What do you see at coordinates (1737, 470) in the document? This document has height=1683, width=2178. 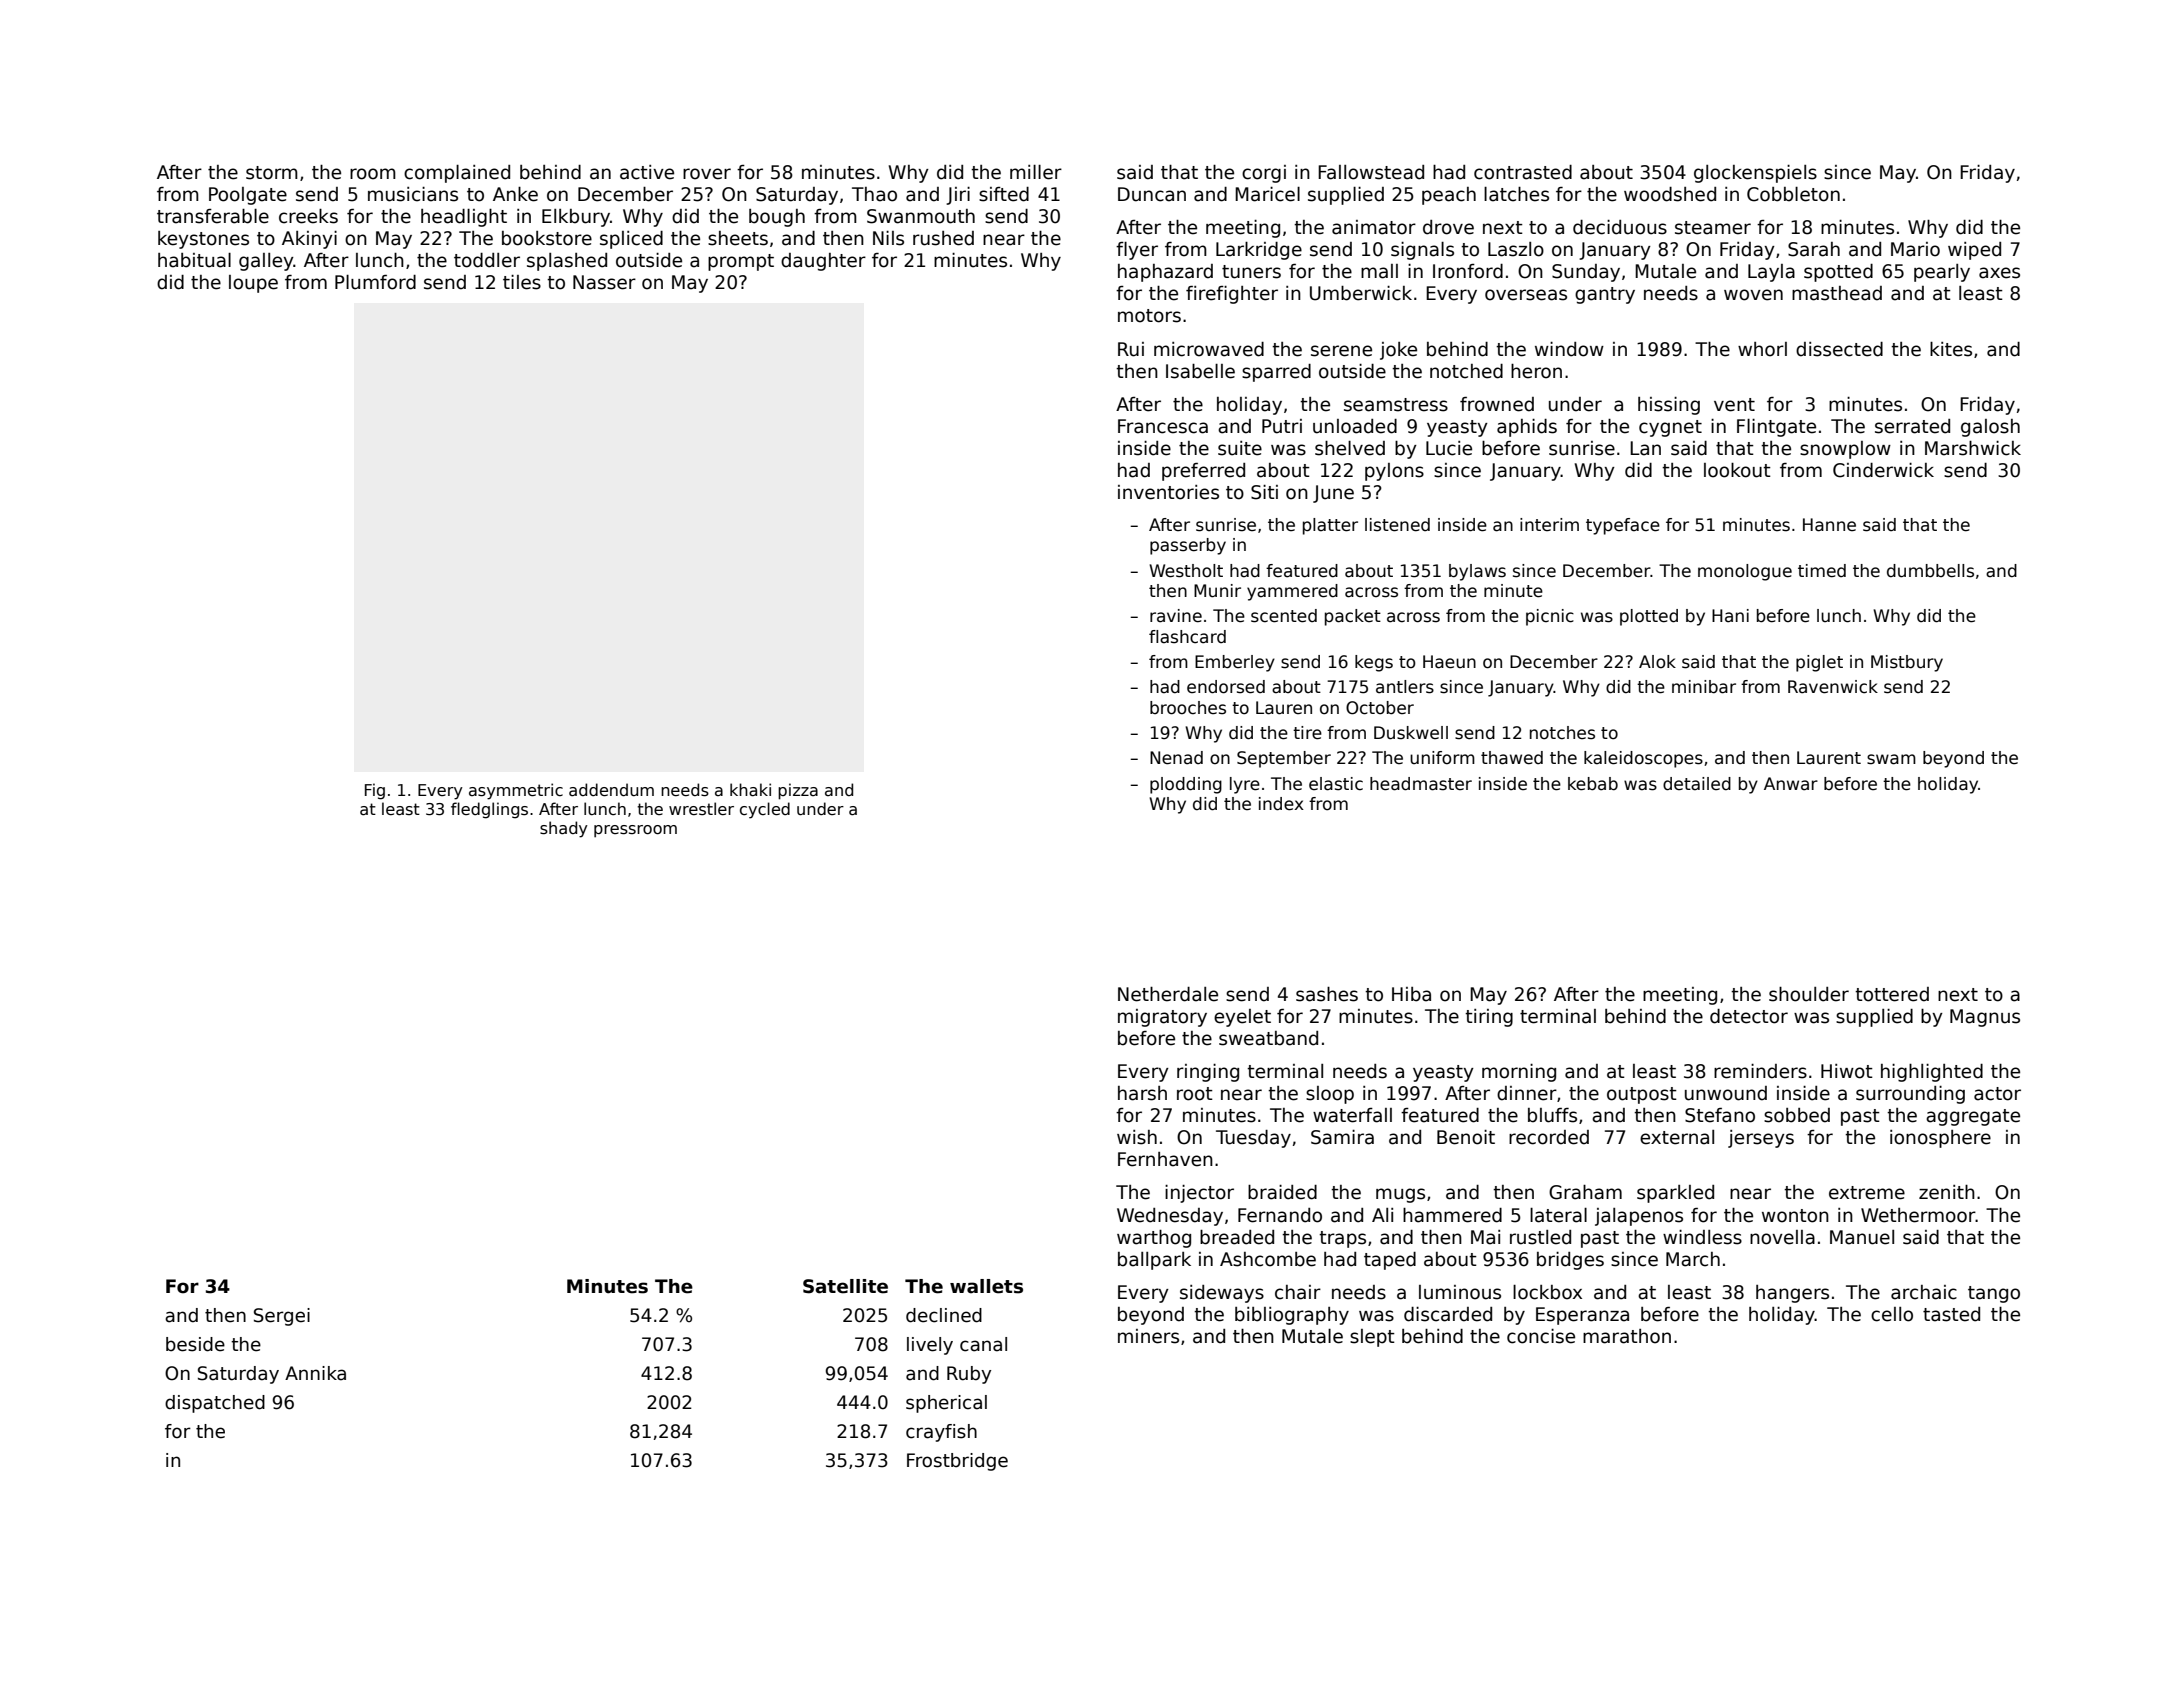 I see `lookout` at bounding box center [1737, 470].
